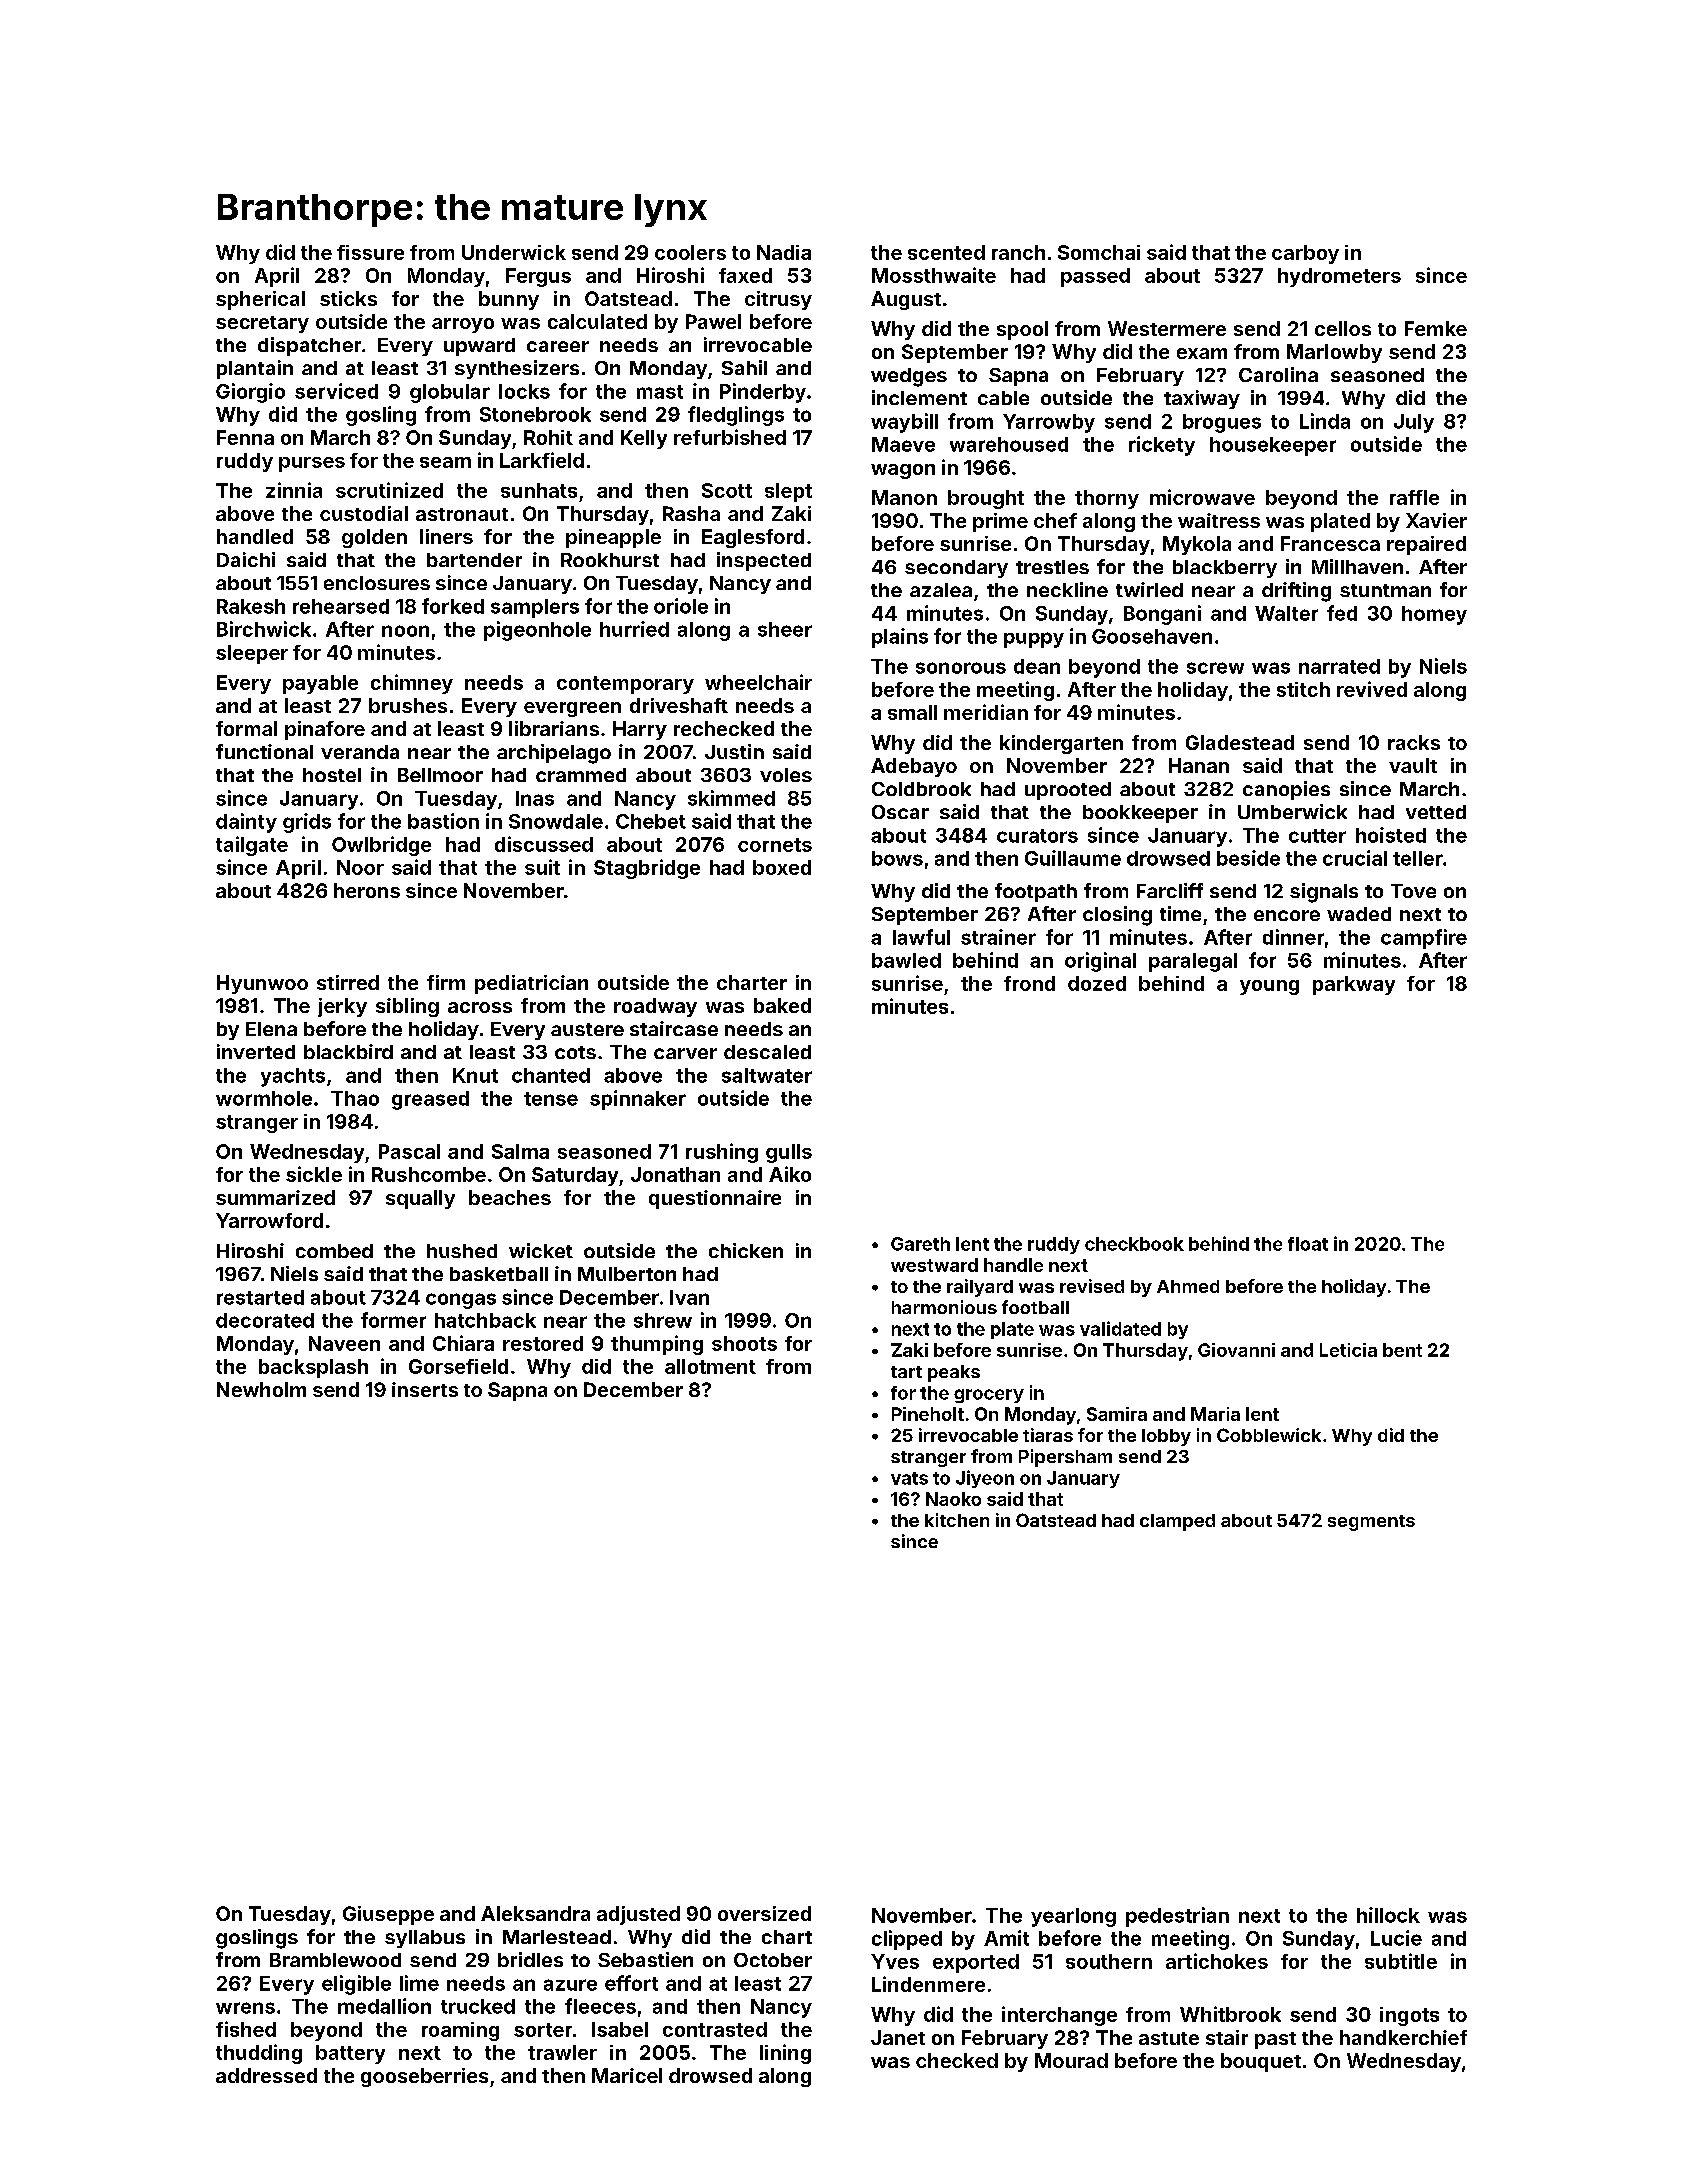 This image has width=1683, height=2178. Describe the element at coordinates (710, 1366) in the image. I see `allotment` at that location.
